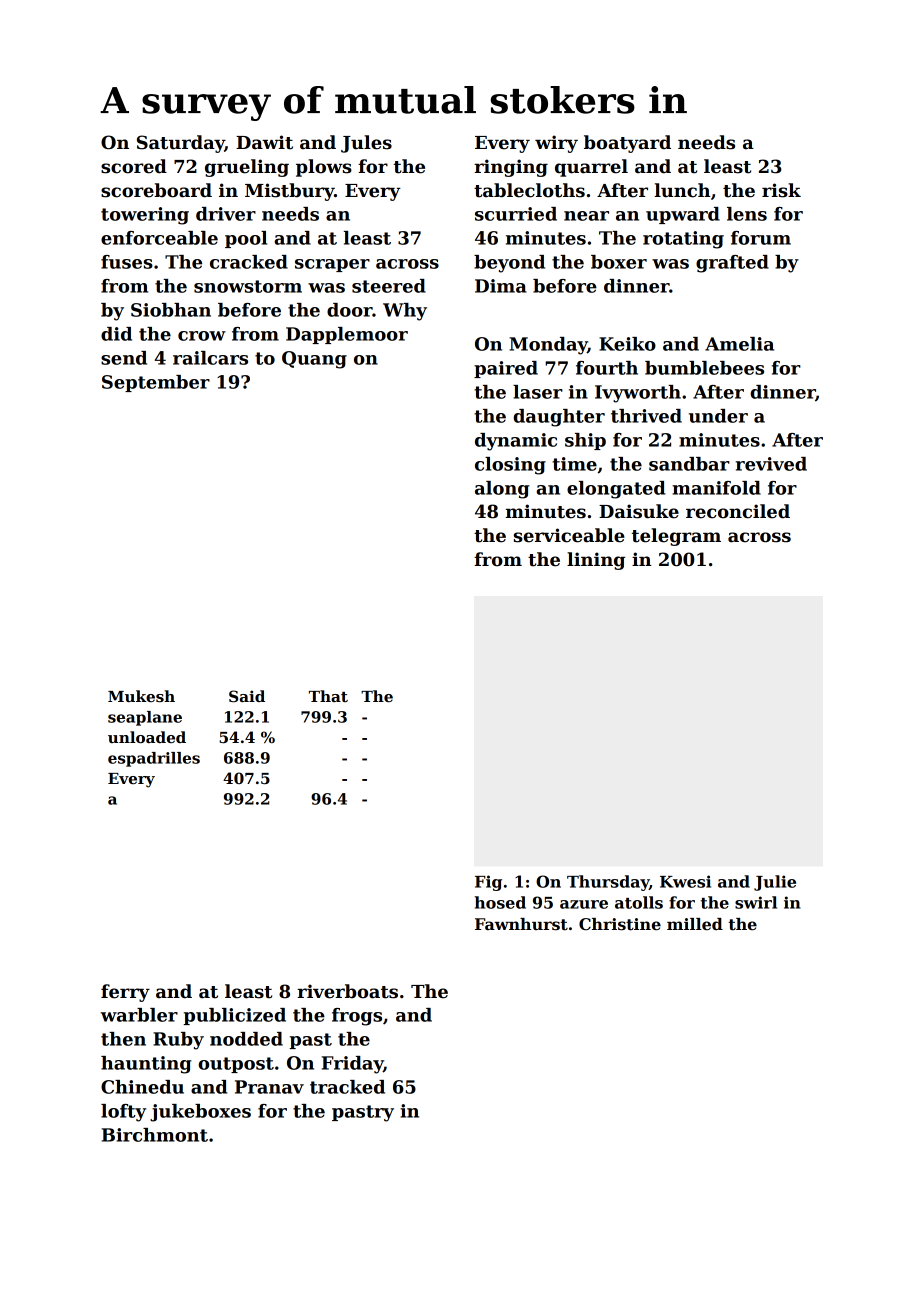 The height and width of the document is (1308, 924). Describe the element at coordinates (123, 1039) in the document. I see `then` at that location.
